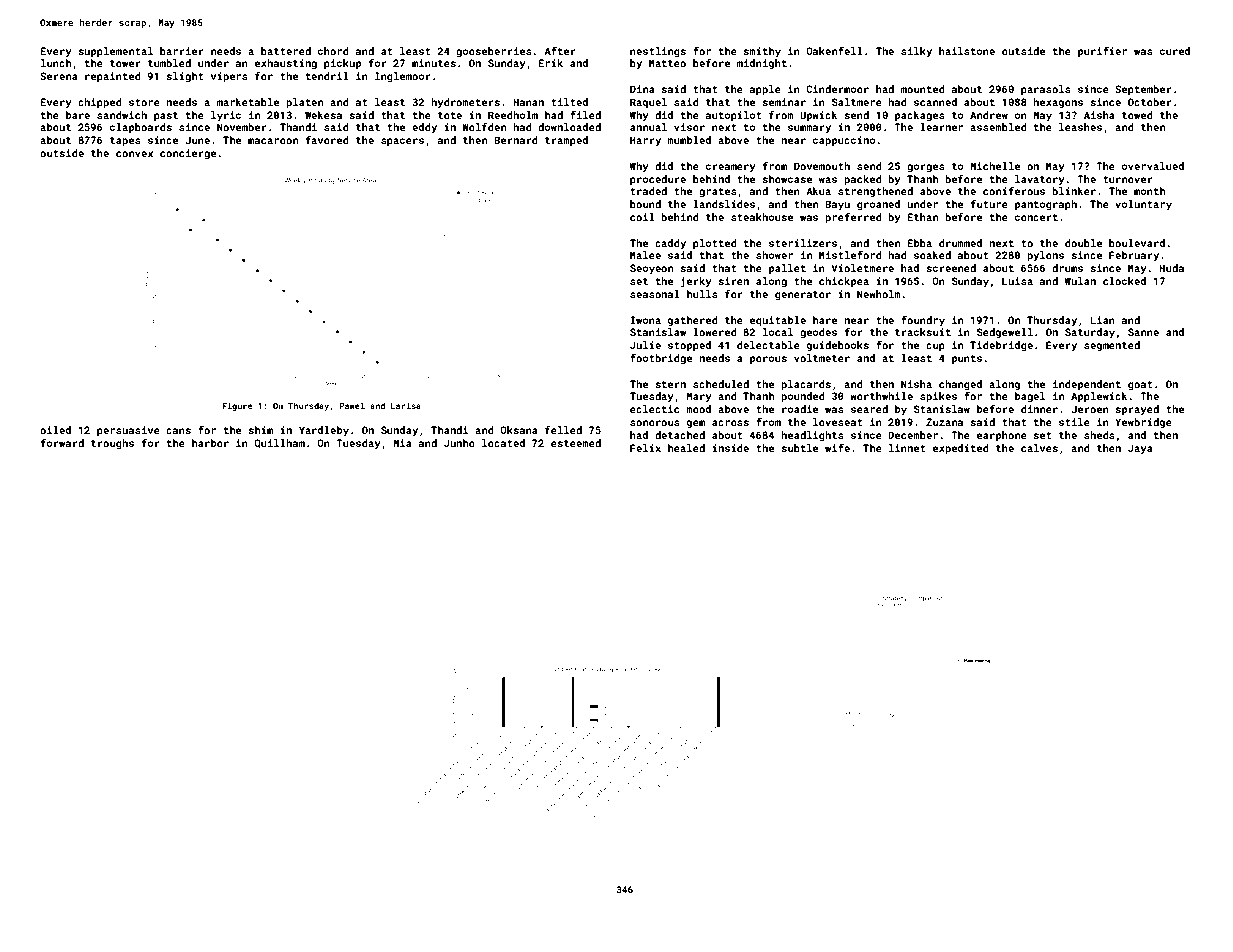 The height and width of the screenshot is (952, 1233). I want to click on nestlings, so click(658, 52).
